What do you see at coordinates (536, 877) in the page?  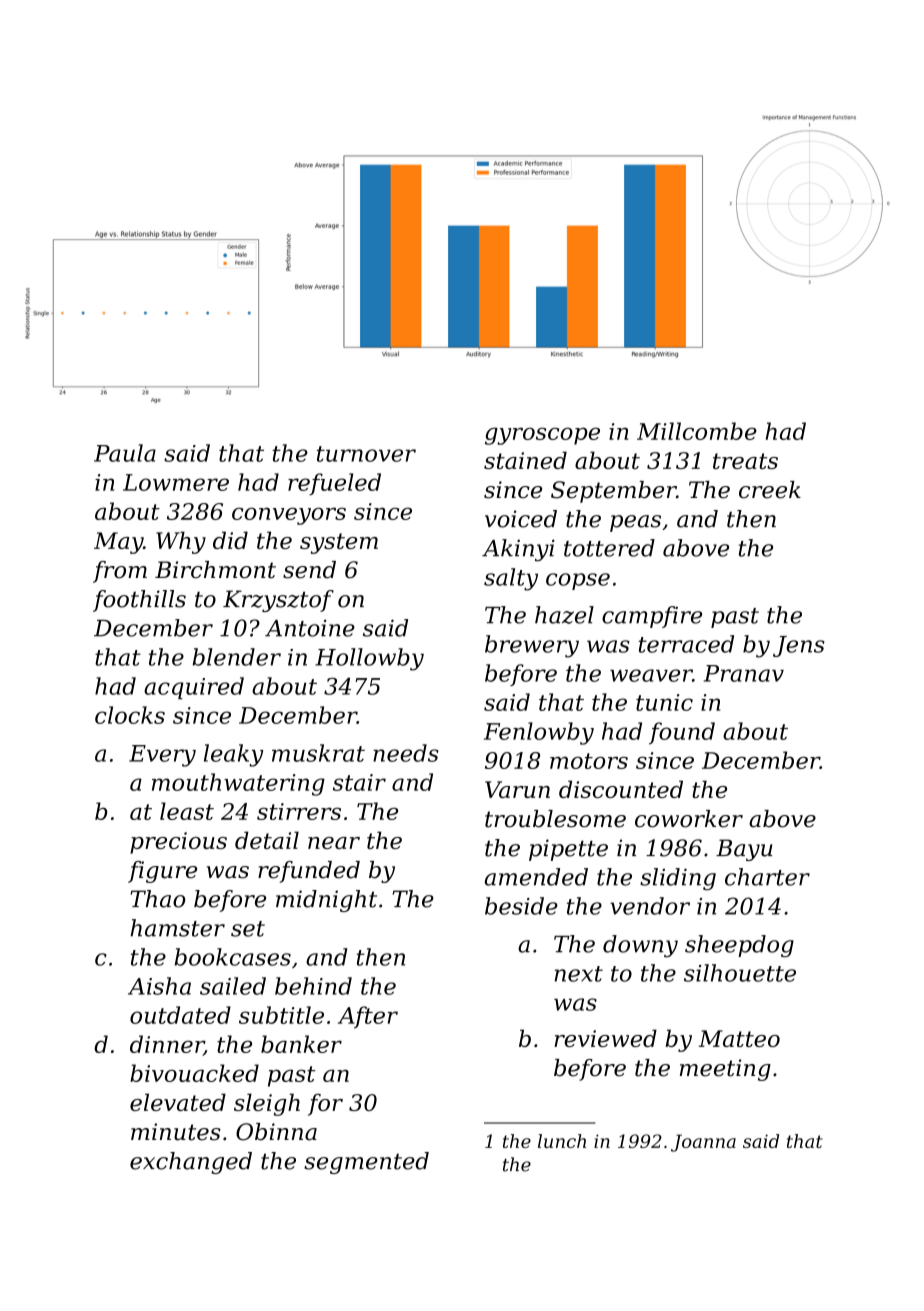 I see `amended` at bounding box center [536, 877].
